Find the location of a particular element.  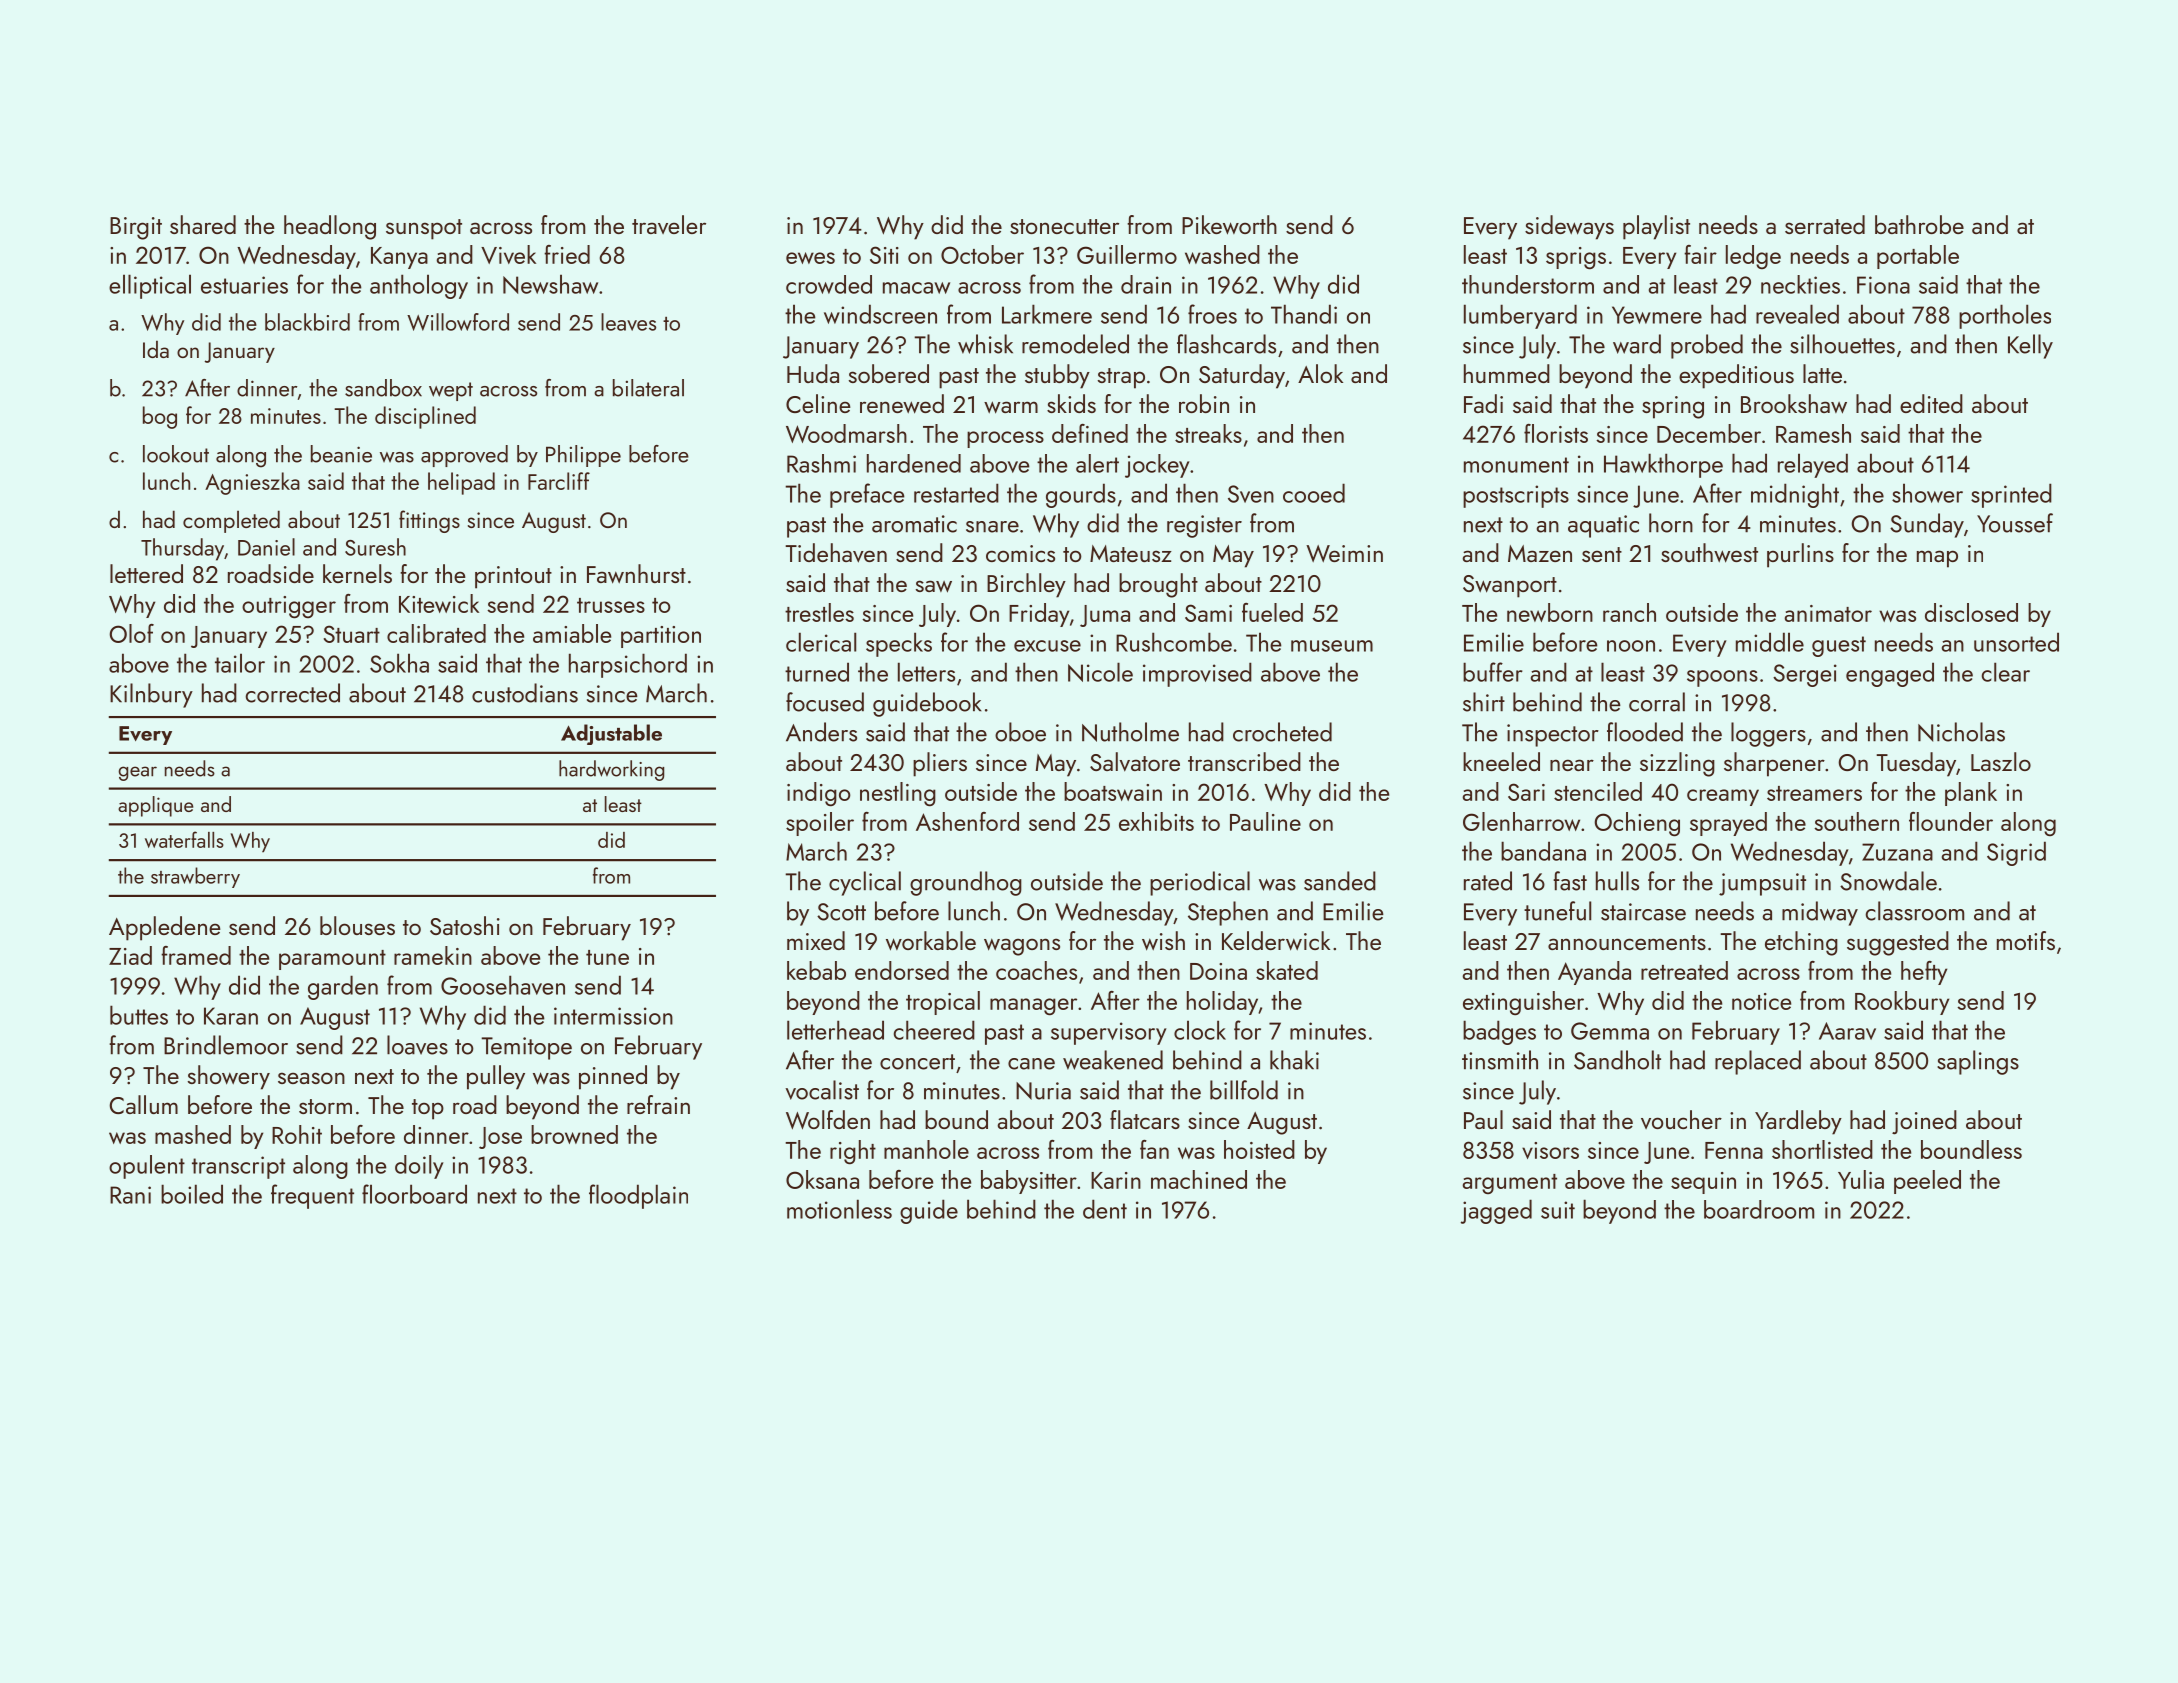

letters is located at coordinates (926, 672).
